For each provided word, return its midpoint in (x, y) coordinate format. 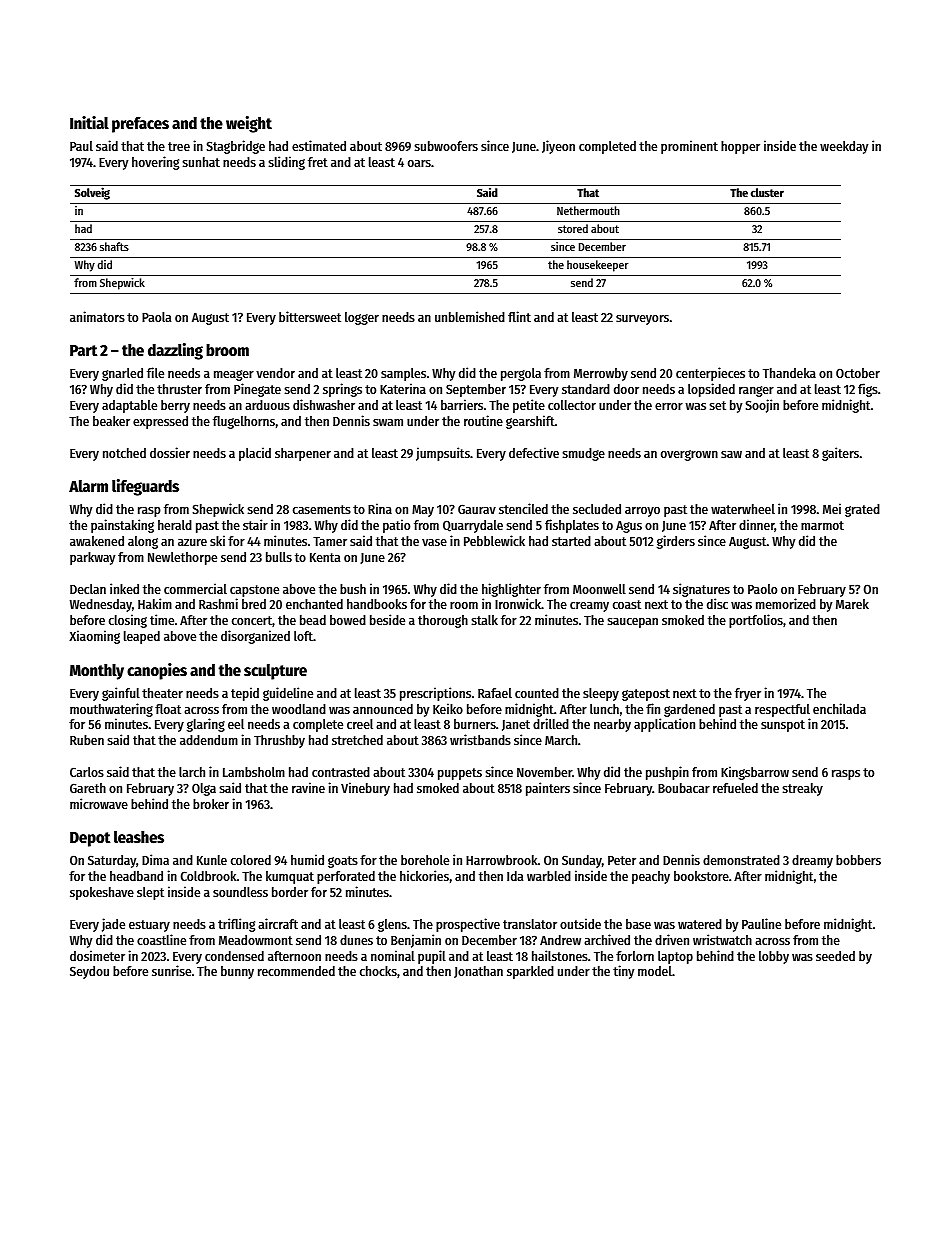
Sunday (582, 861)
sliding (287, 163)
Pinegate (257, 390)
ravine (308, 787)
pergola (521, 374)
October (858, 373)
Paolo (762, 589)
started (571, 541)
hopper (740, 147)
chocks (378, 971)
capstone (254, 591)
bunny (237, 972)
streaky (803, 789)
